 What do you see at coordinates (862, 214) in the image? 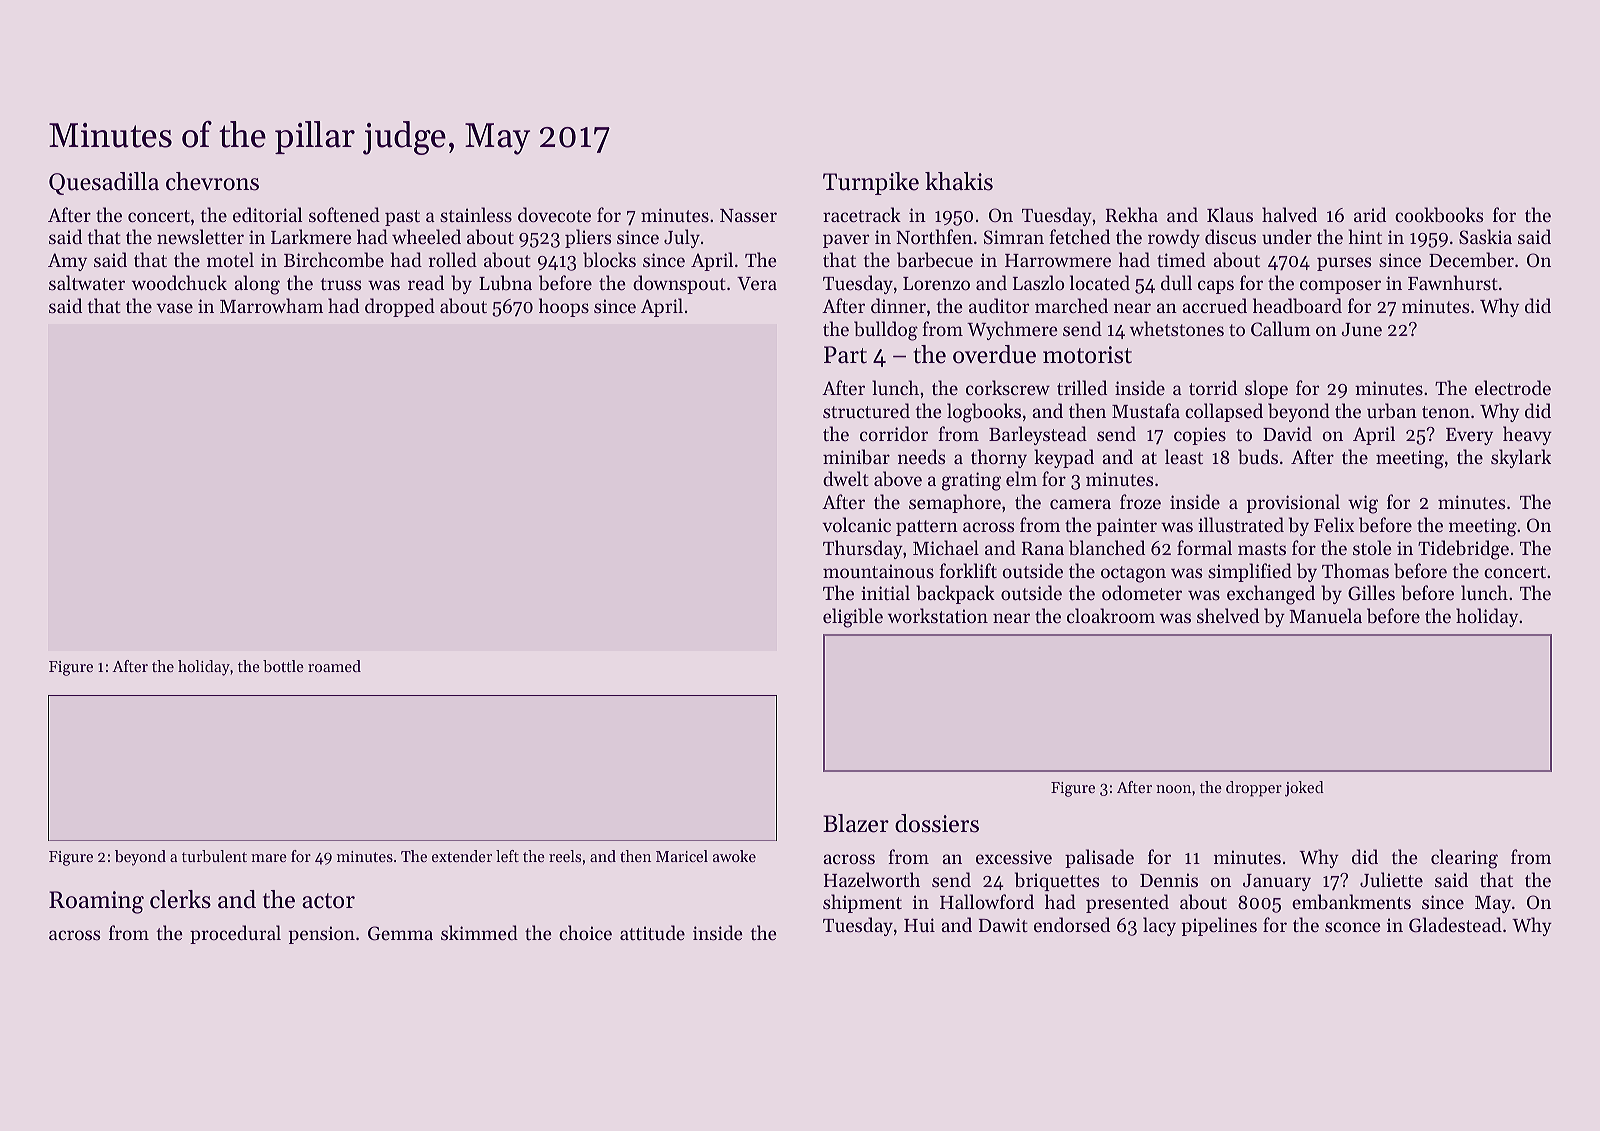
I see `racetrack` at bounding box center [862, 214].
